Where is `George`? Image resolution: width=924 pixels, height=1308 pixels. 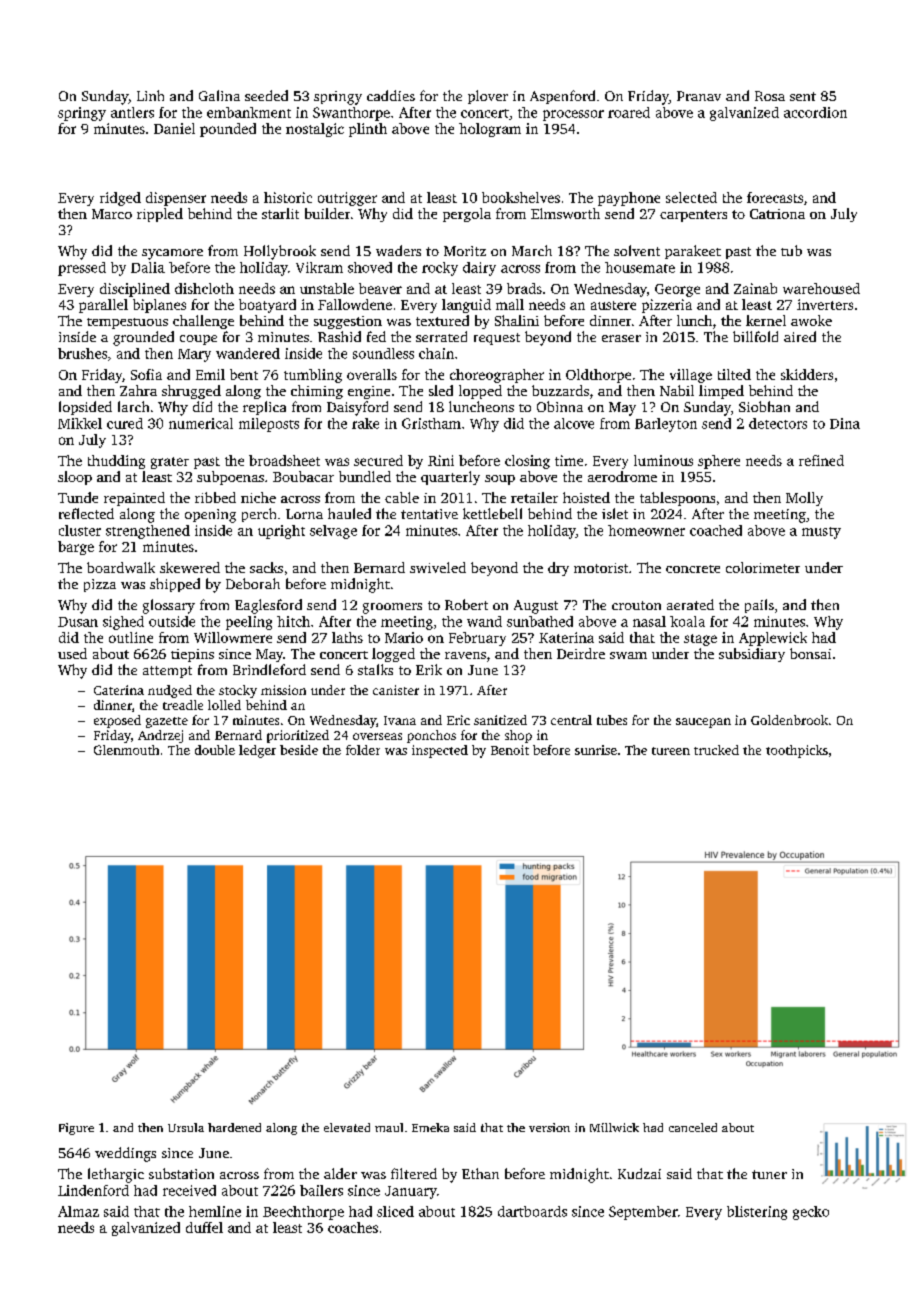
George is located at coordinates (677, 290).
